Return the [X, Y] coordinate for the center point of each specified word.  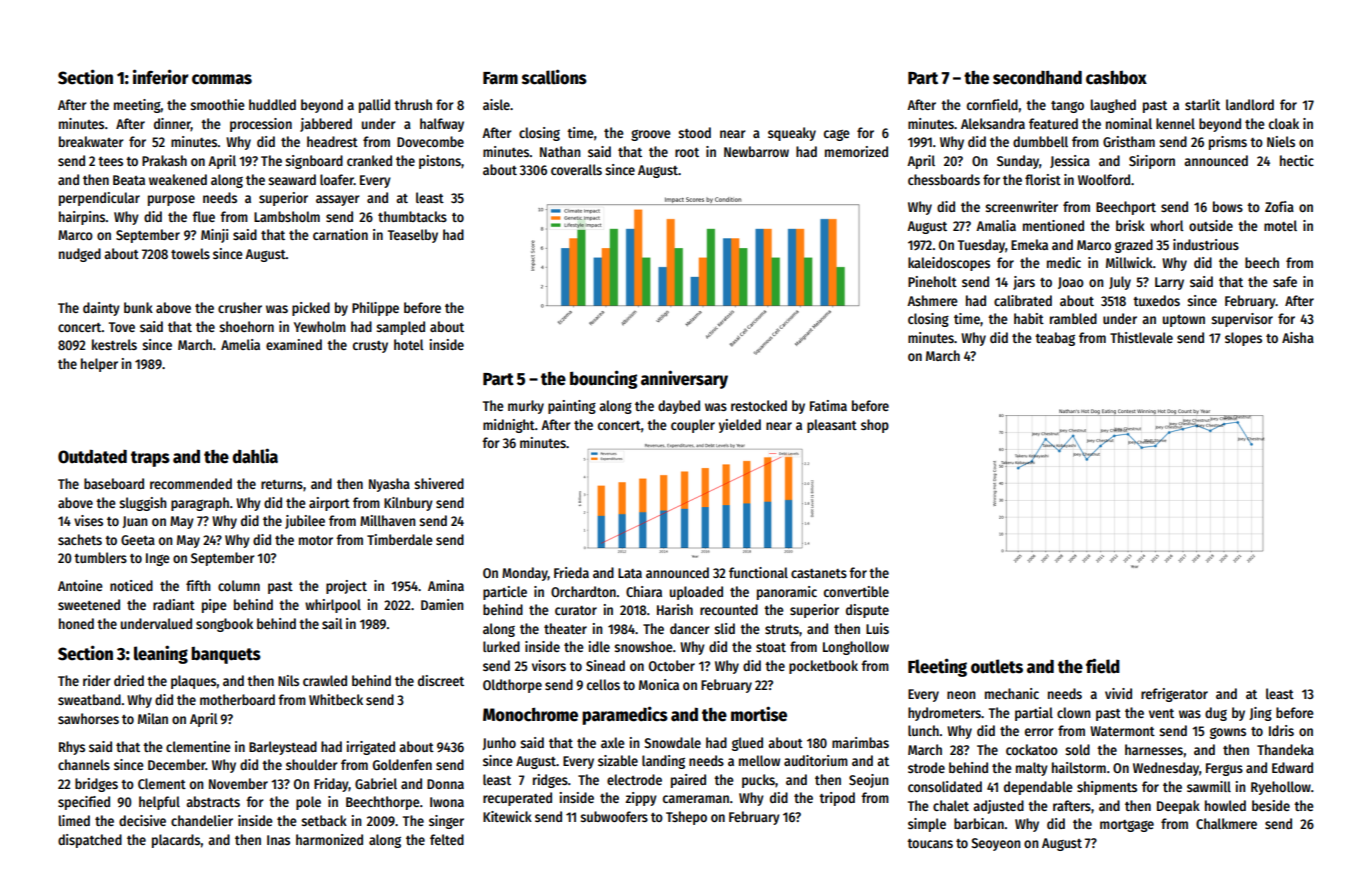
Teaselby [413, 236]
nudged [80, 255]
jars [1024, 283]
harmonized [329, 839]
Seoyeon [996, 844]
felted [447, 839]
